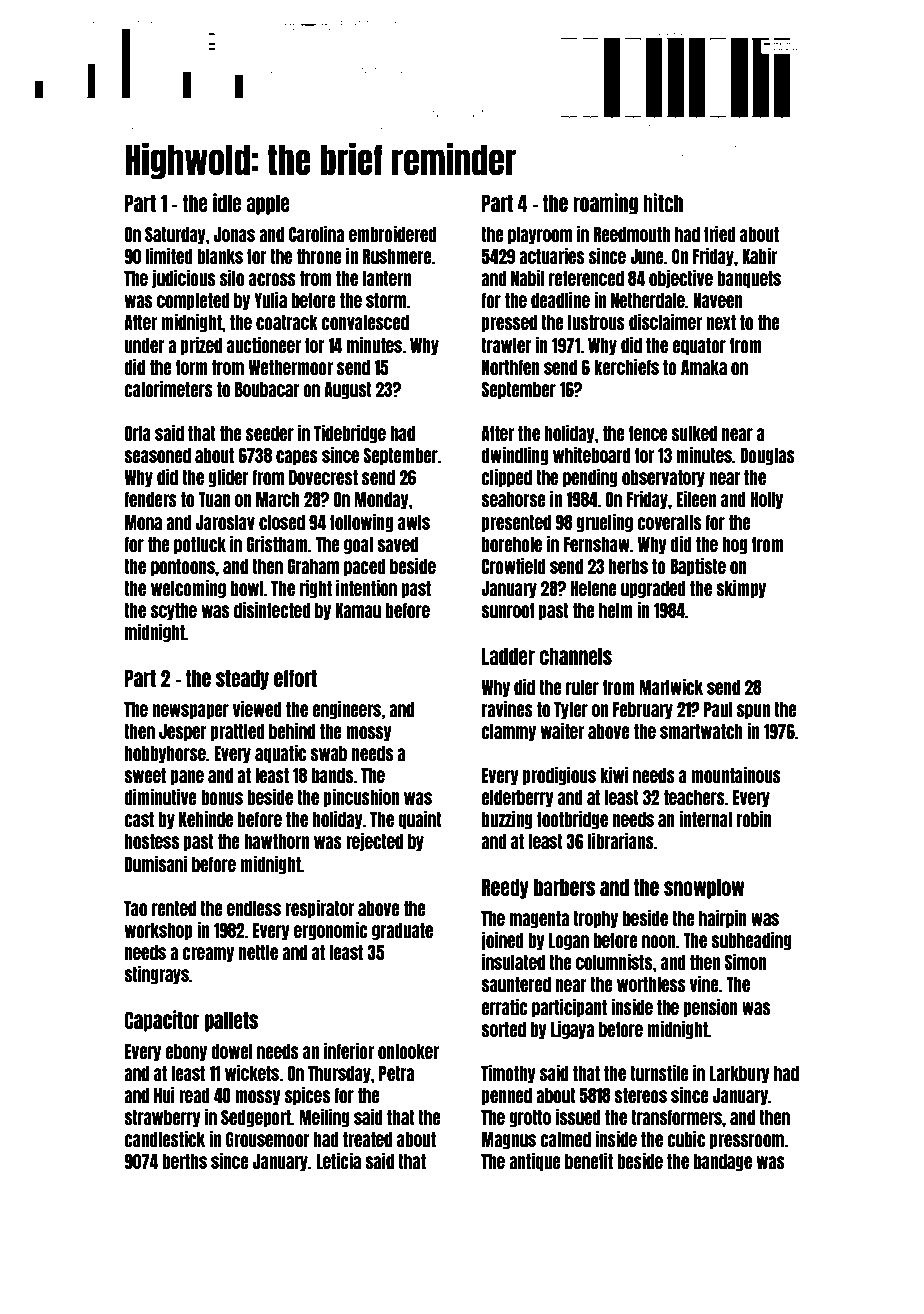 This page has height=1314, width=924. What do you see at coordinates (711, 1008) in the page?
I see `pension` at bounding box center [711, 1008].
